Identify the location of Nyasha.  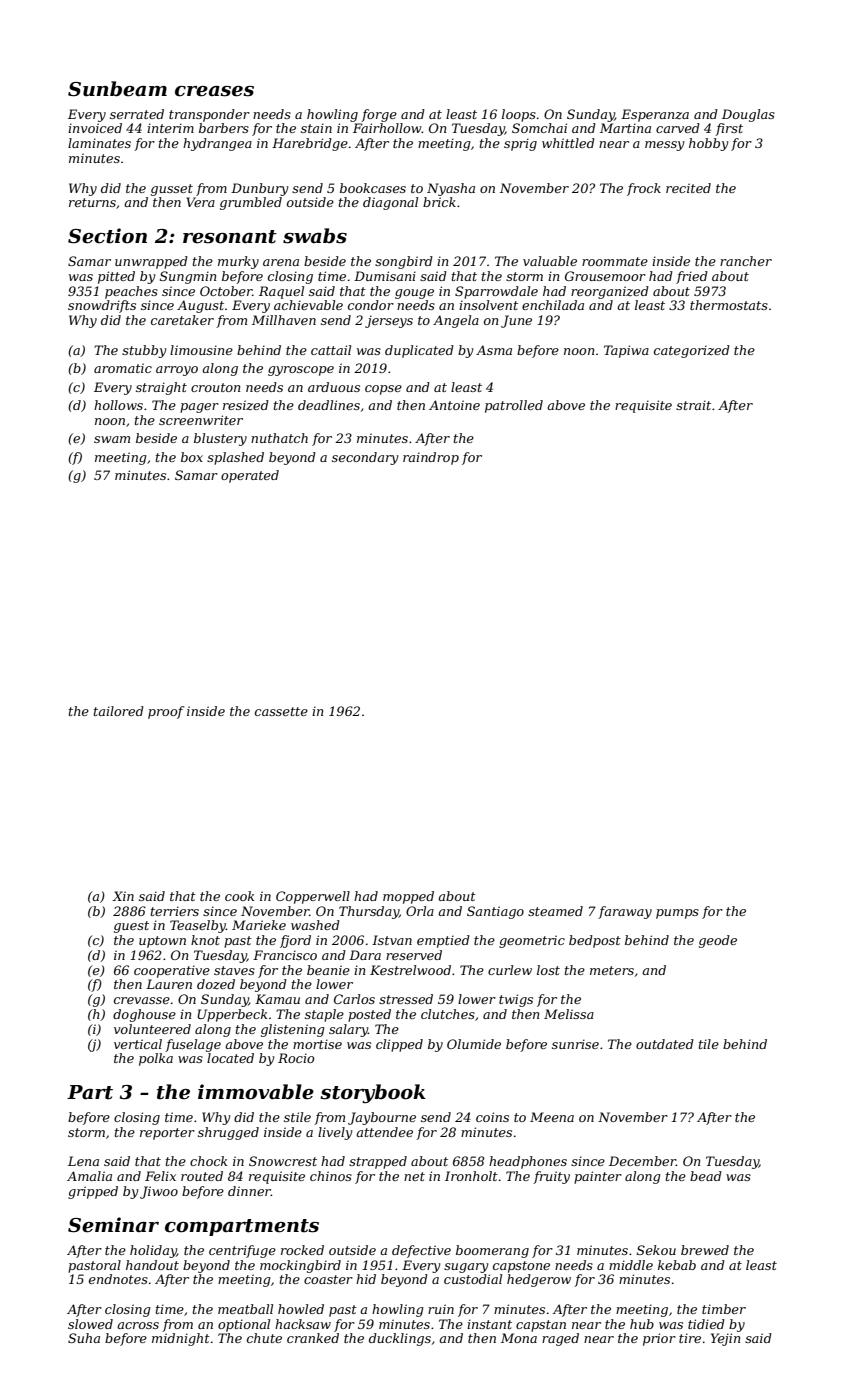
(451, 189).
